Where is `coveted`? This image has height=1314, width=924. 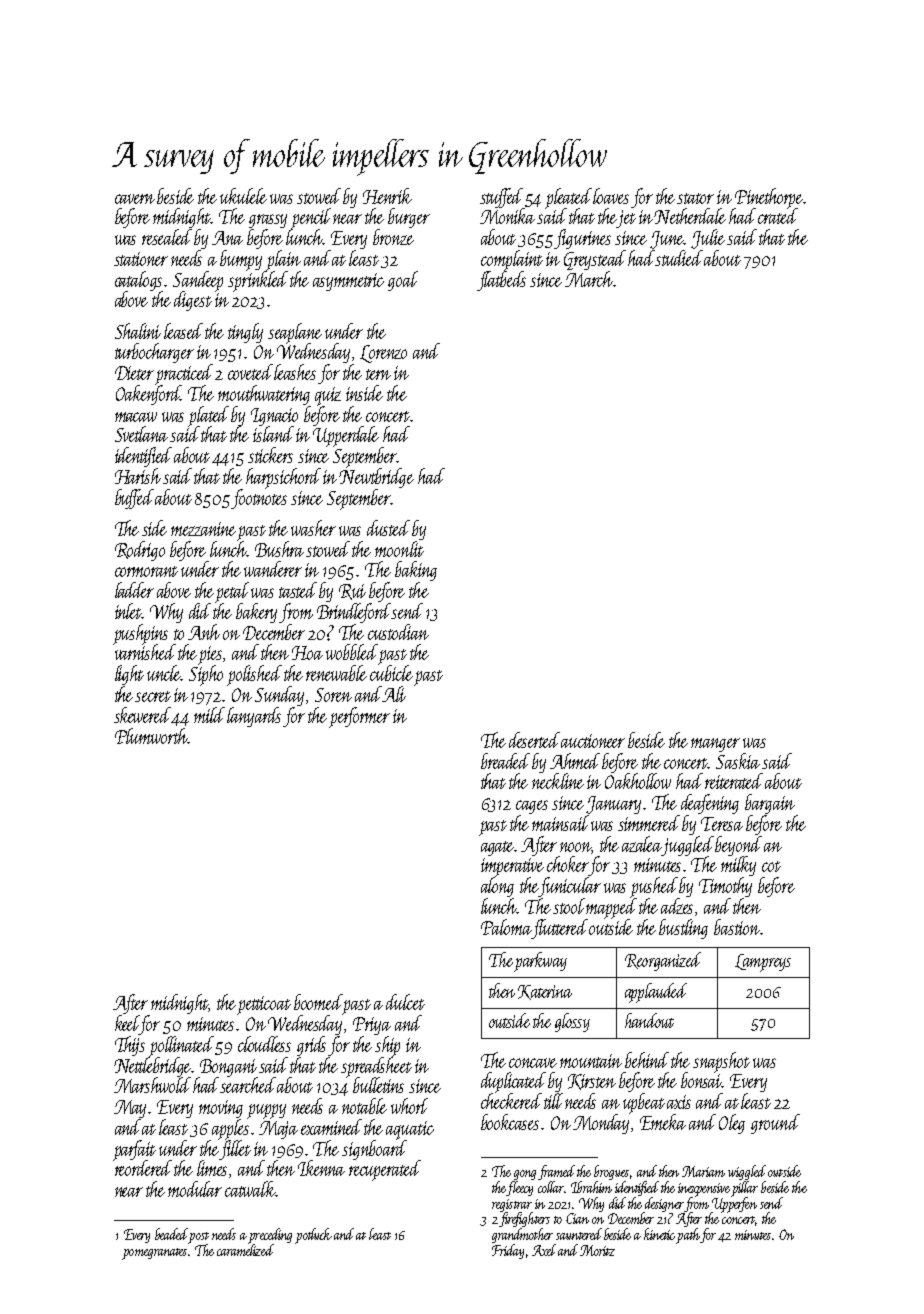
coveted is located at coordinates (251, 372).
